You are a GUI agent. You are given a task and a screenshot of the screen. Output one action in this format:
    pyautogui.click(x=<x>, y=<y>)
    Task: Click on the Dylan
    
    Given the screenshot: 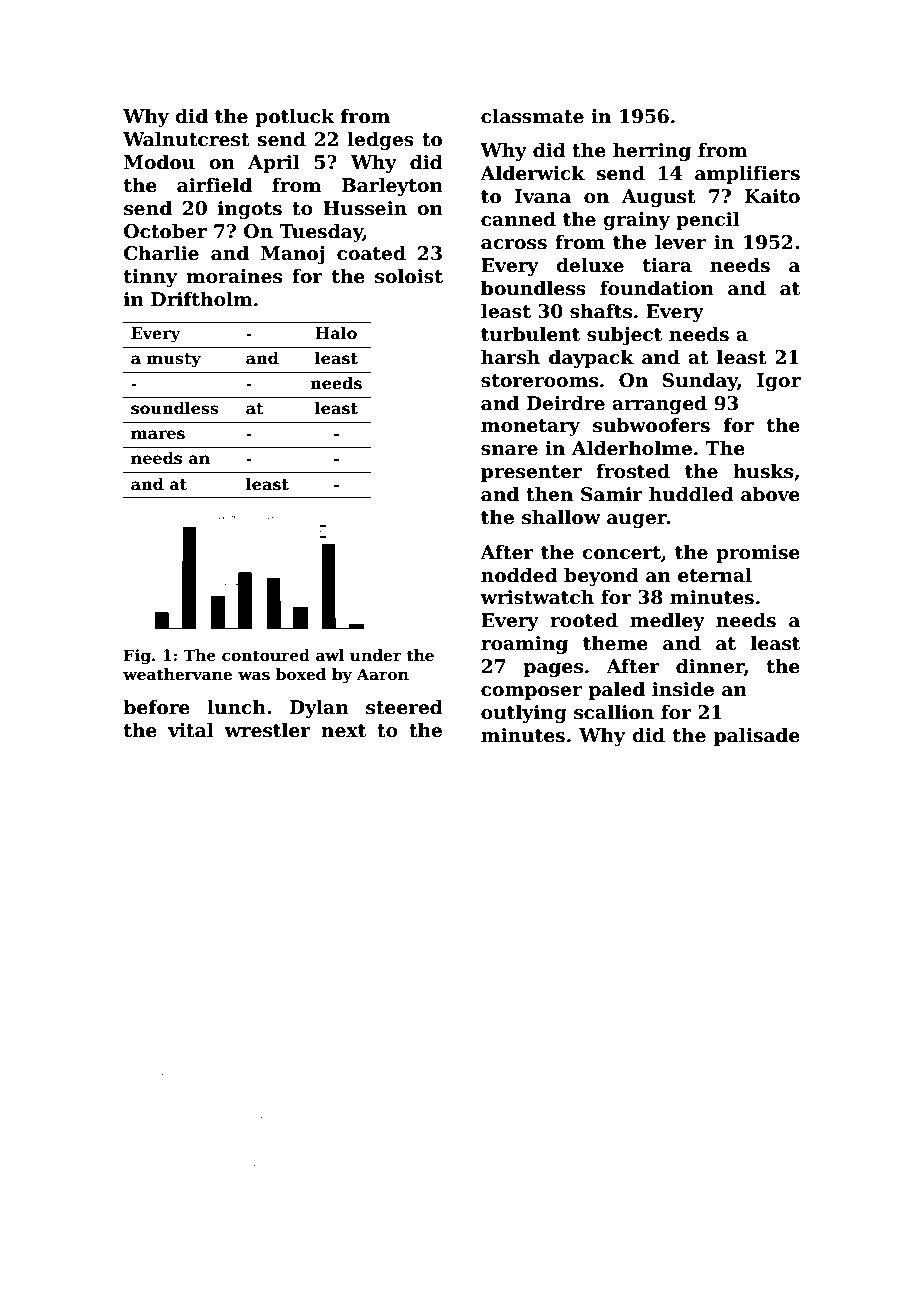 What is the action you would take?
    pyautogui.click(x=319, y=708)
